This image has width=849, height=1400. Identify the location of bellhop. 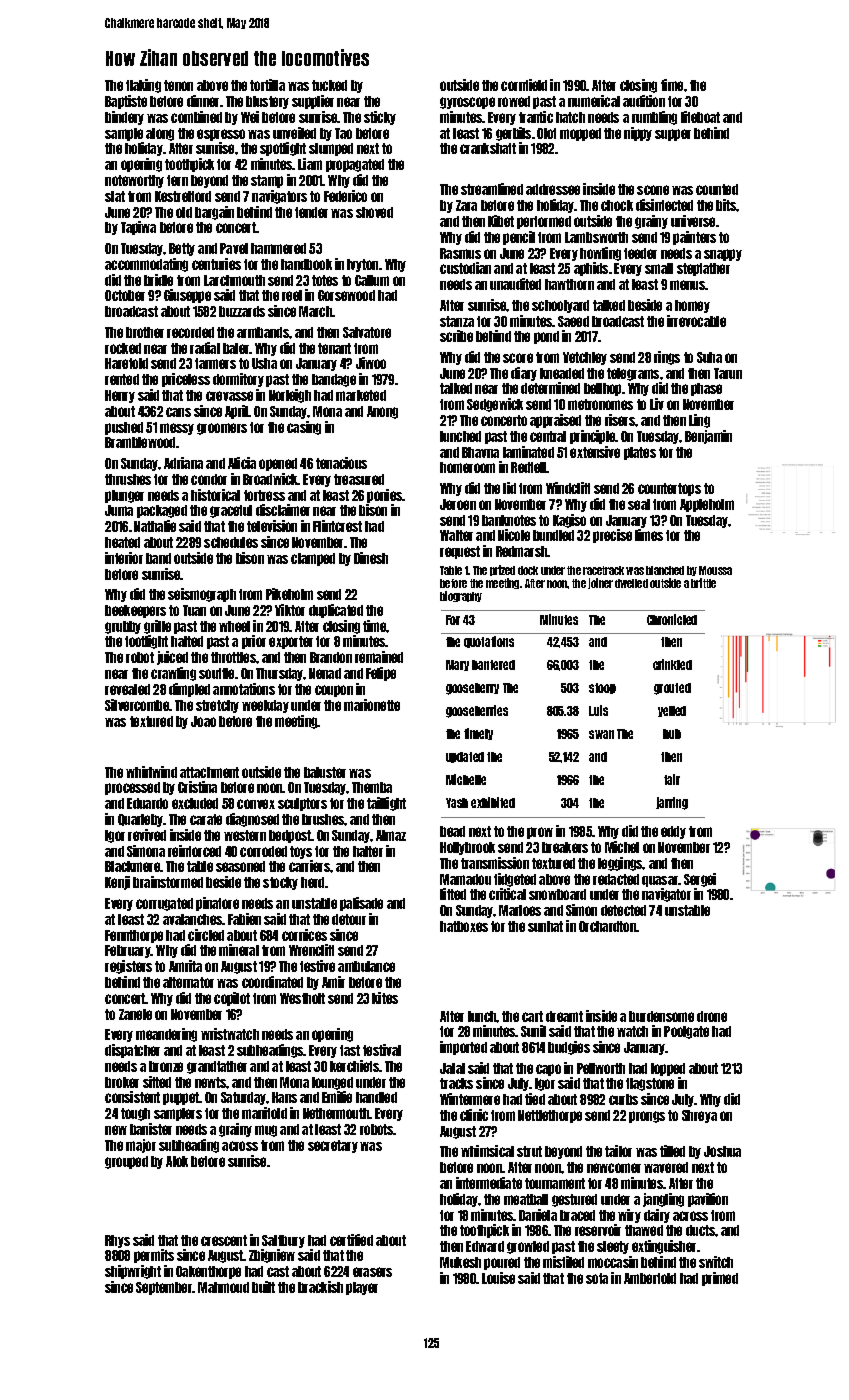
(602, 389).
